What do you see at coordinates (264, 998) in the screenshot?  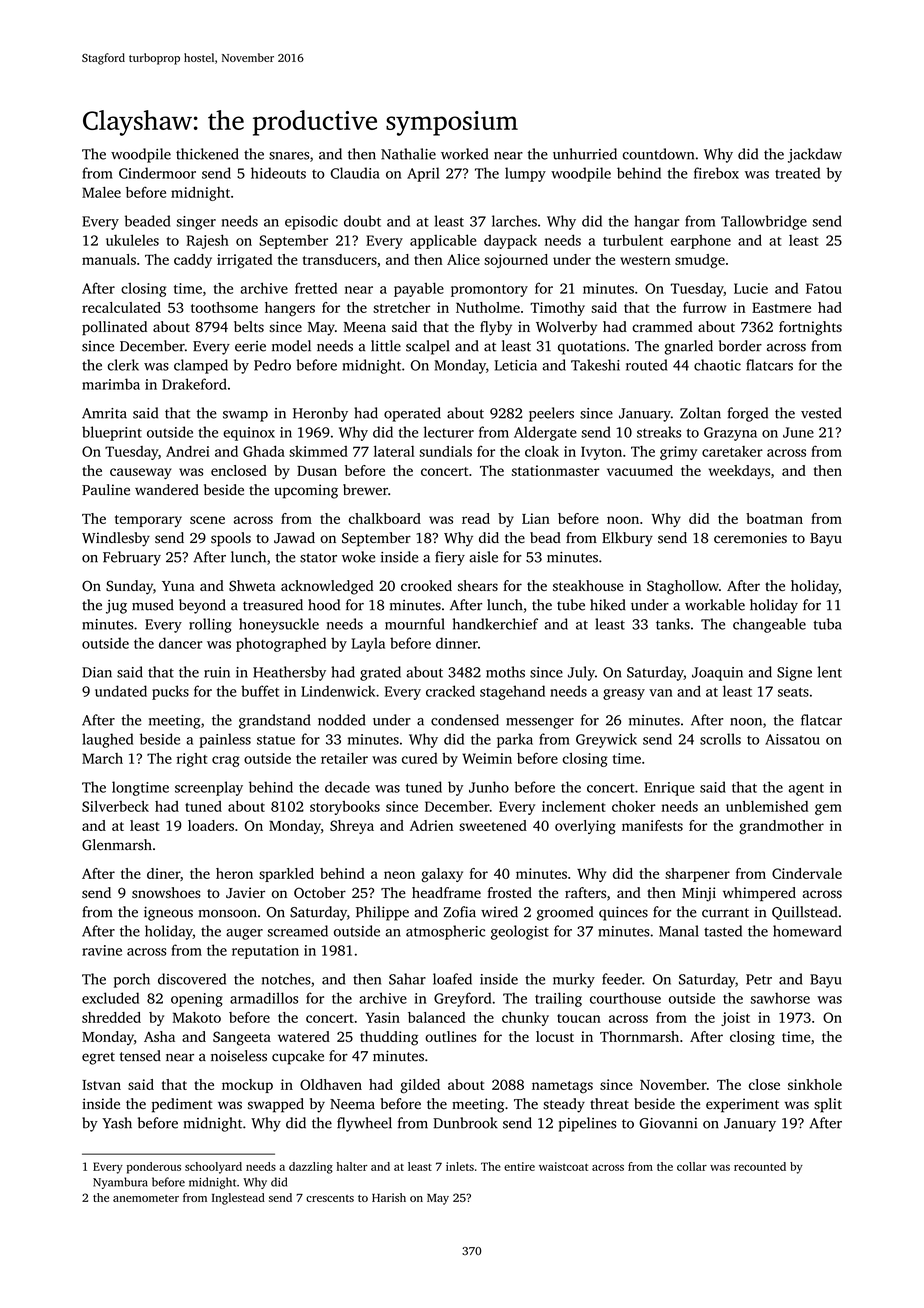 I see `armadillos` at bounding box center [264, 998].
